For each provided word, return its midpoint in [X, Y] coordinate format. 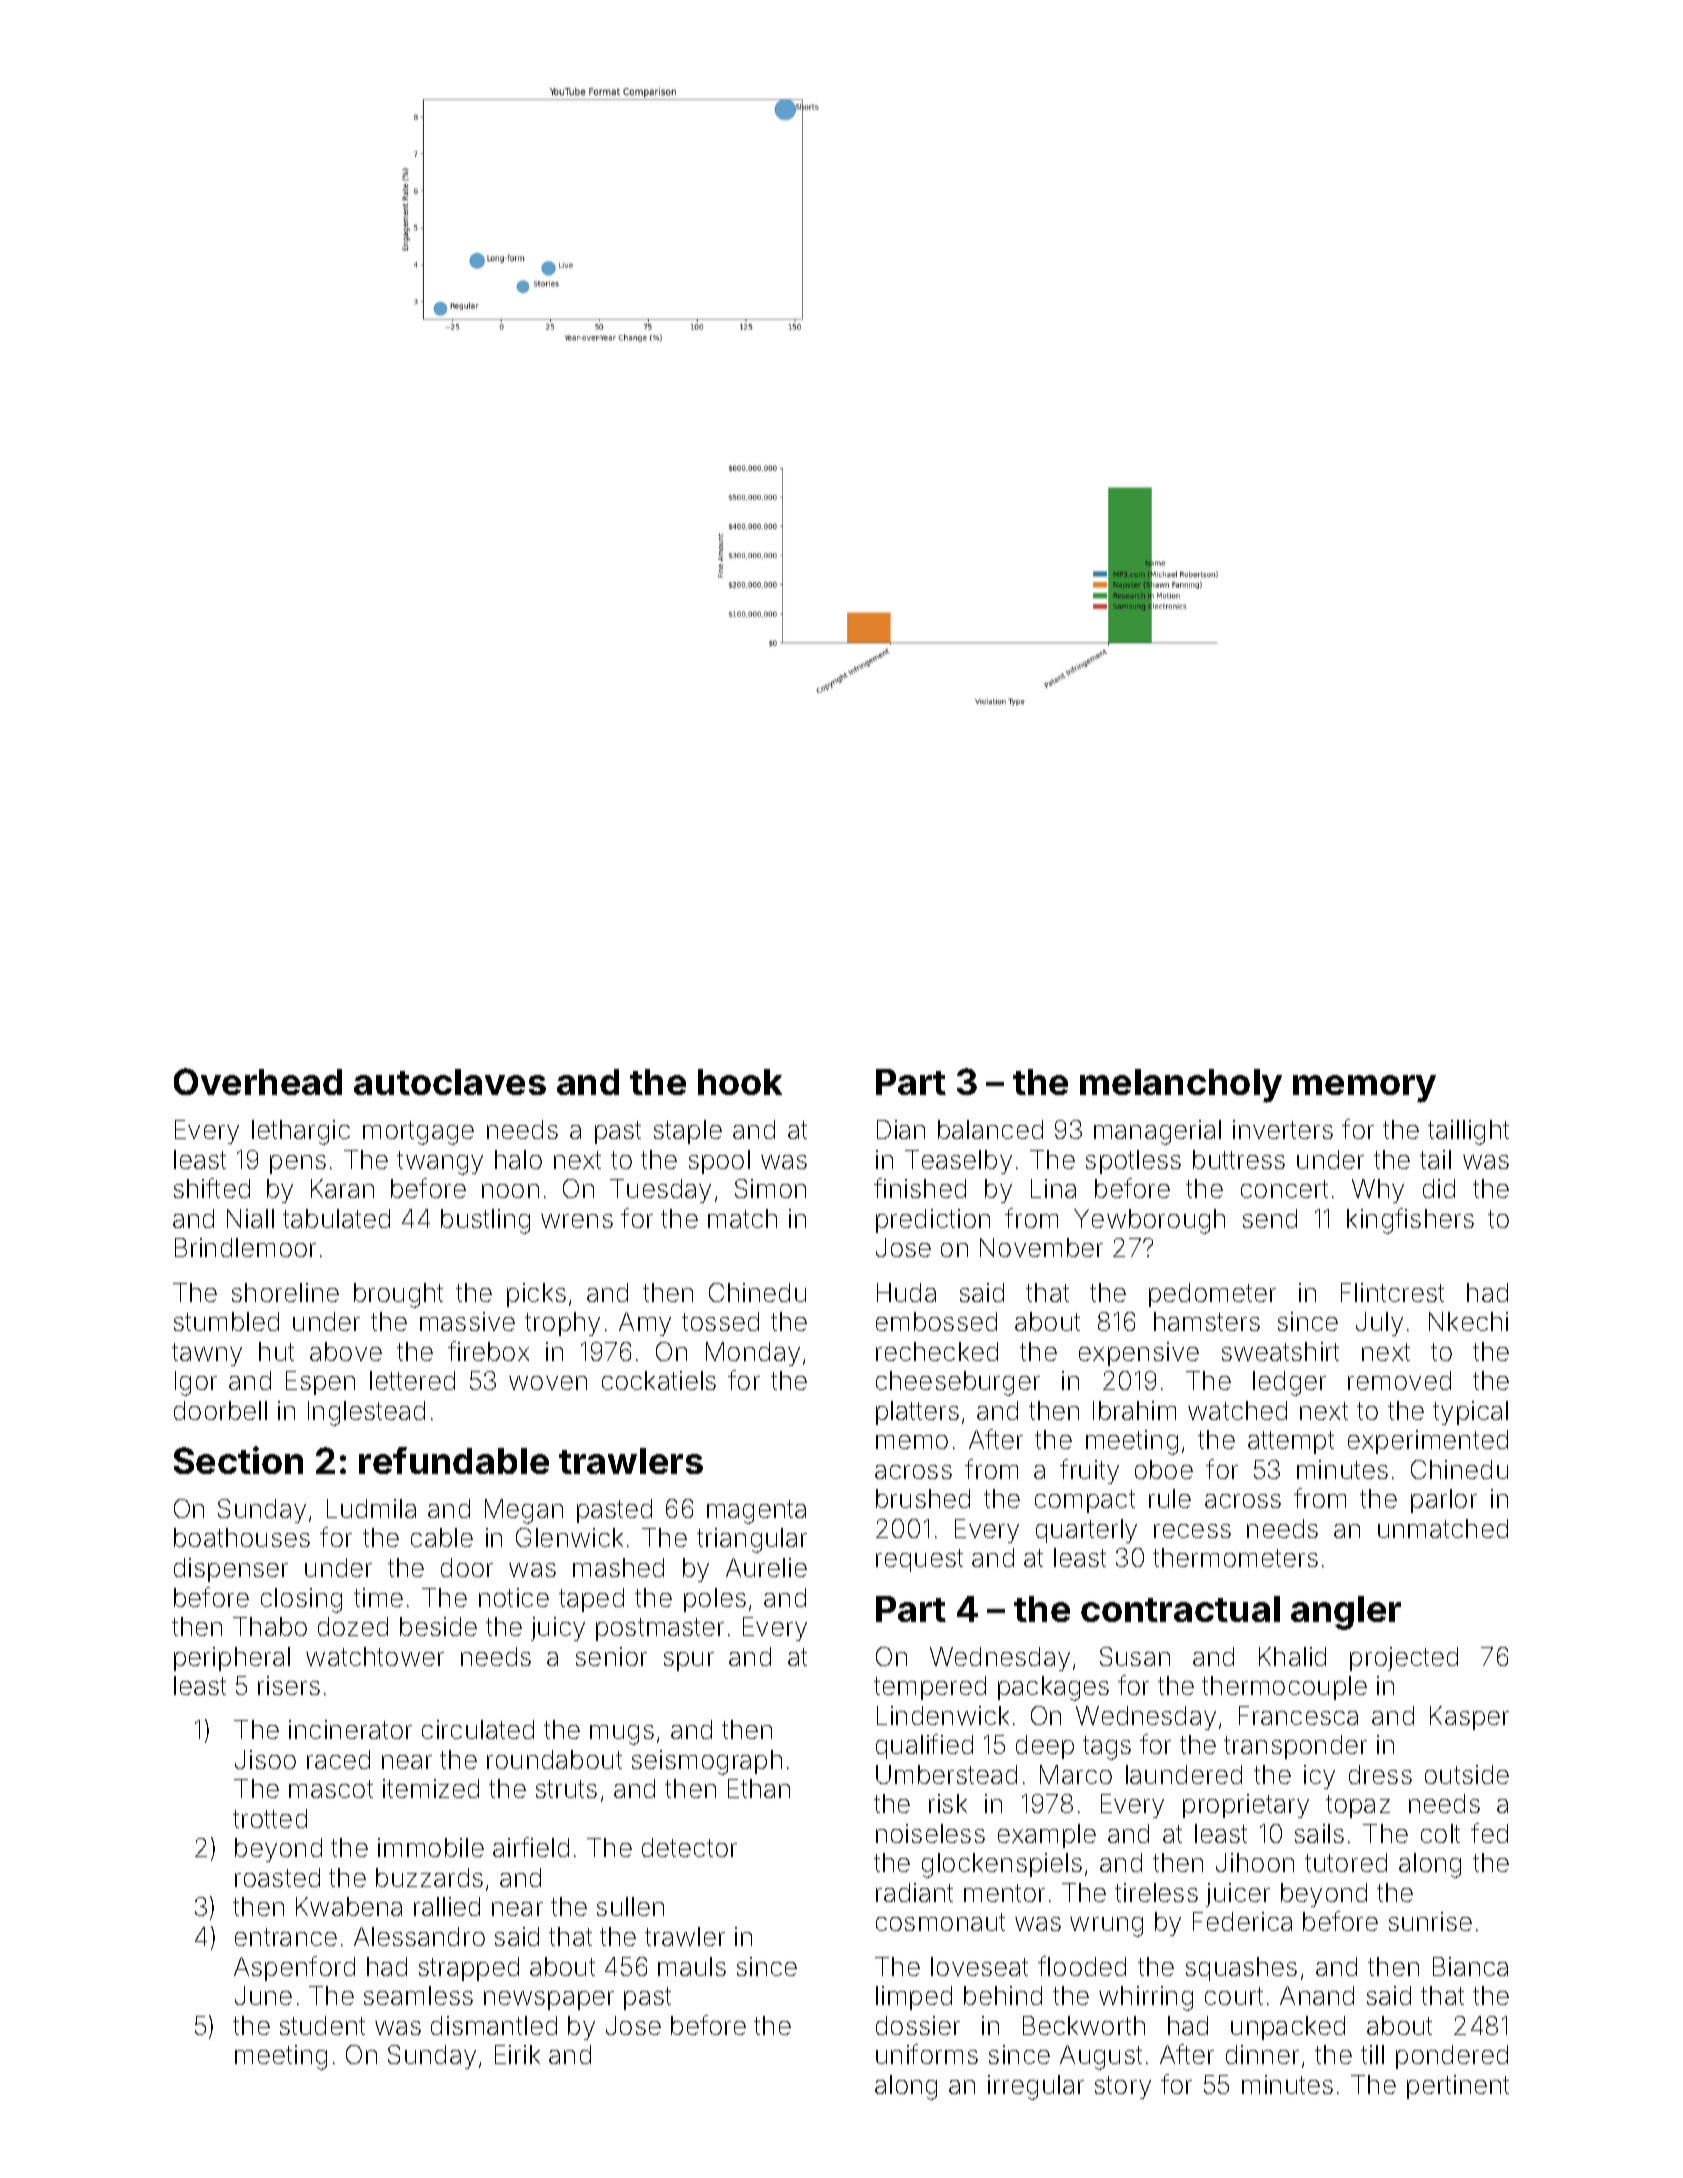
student [322, 2025]
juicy [558, 1629]
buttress [1239, 1159]
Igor [196, 1383]
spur [689, 1661]
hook [740, 1082]
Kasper [1469, 1718]
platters [917, 1413]
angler [1346, 1613]
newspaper [549, 2000]
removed [1399, 1380]
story [1123, 2087]
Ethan [759, 1788]
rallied [447, 1906]
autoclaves [450, 1082]
